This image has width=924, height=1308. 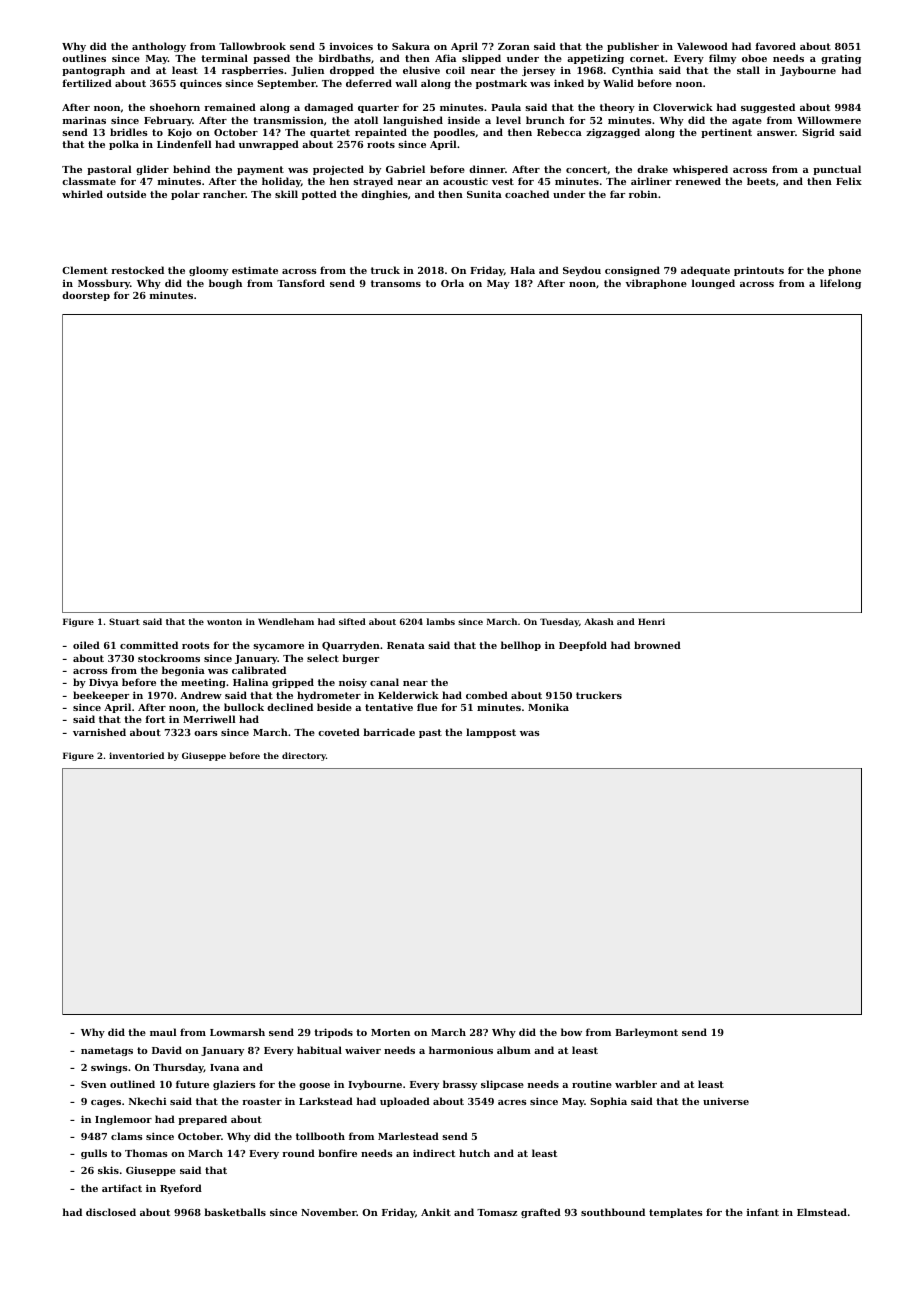 What do you see at coordinates (840, 284) in the image?
I see `lifelong` at bounding box center [840, 284].
